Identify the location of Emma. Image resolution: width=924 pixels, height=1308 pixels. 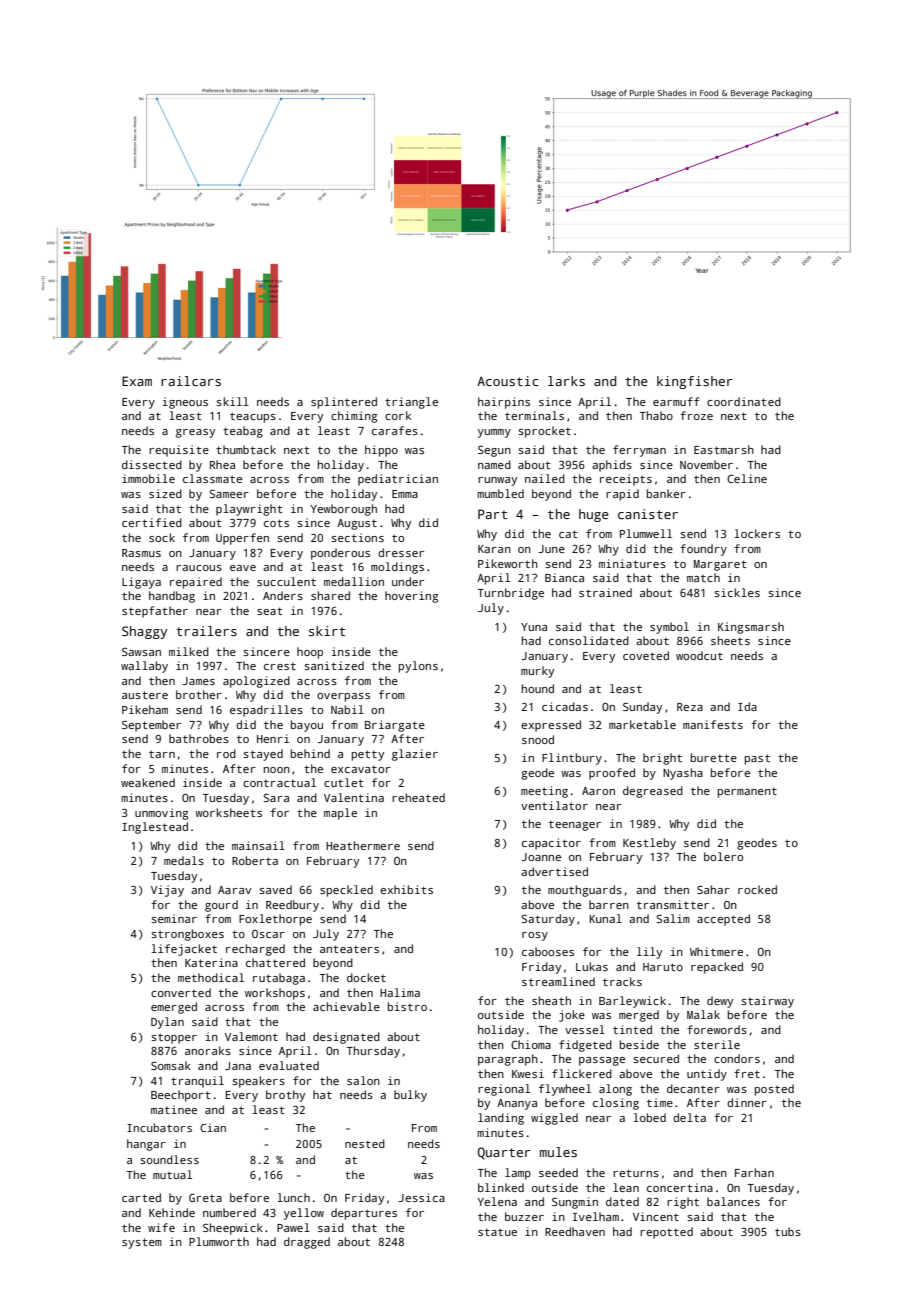
(405, 494).
